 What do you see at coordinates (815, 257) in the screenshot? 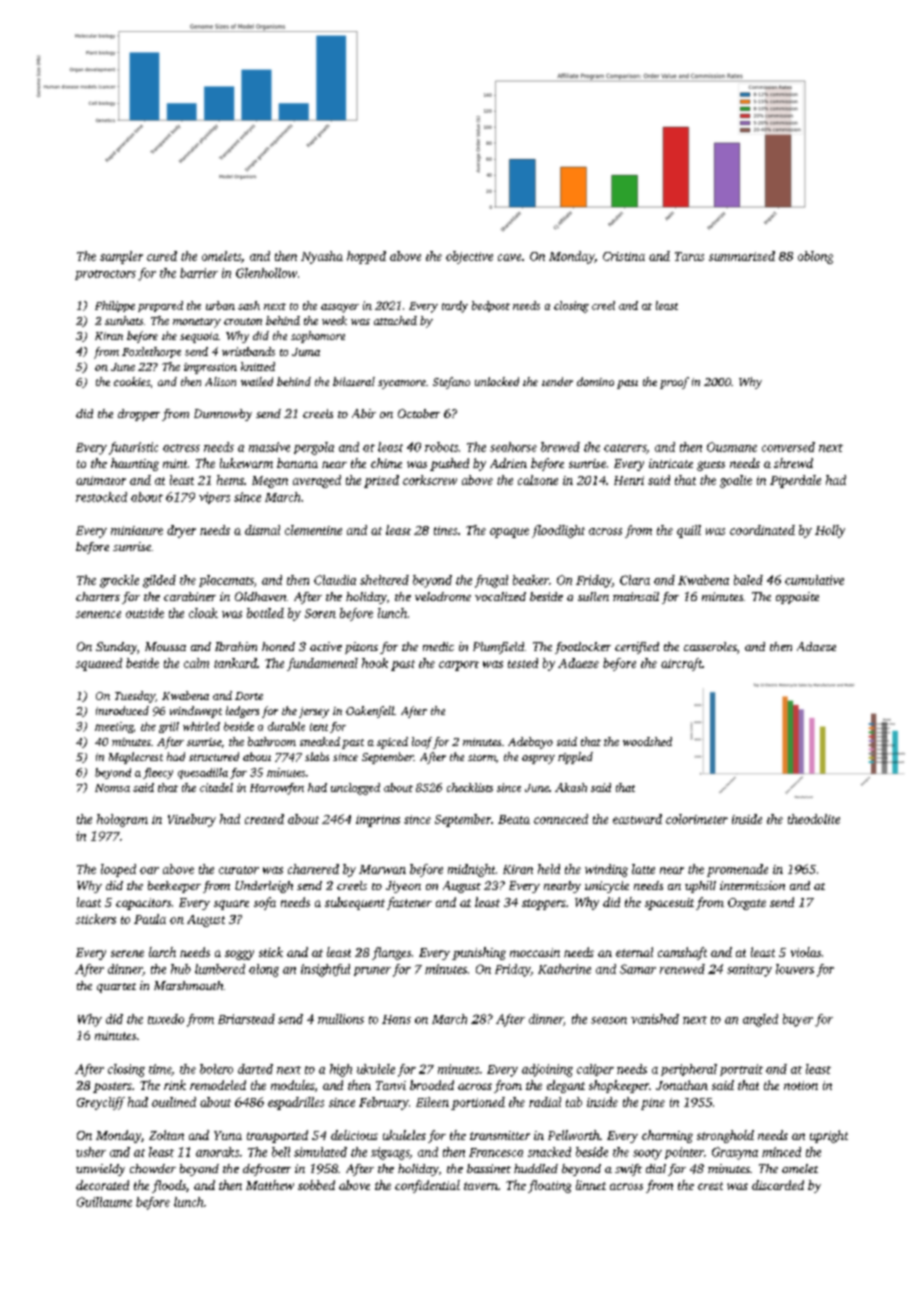
I see `oblong` at bounding box center [815, 257].
